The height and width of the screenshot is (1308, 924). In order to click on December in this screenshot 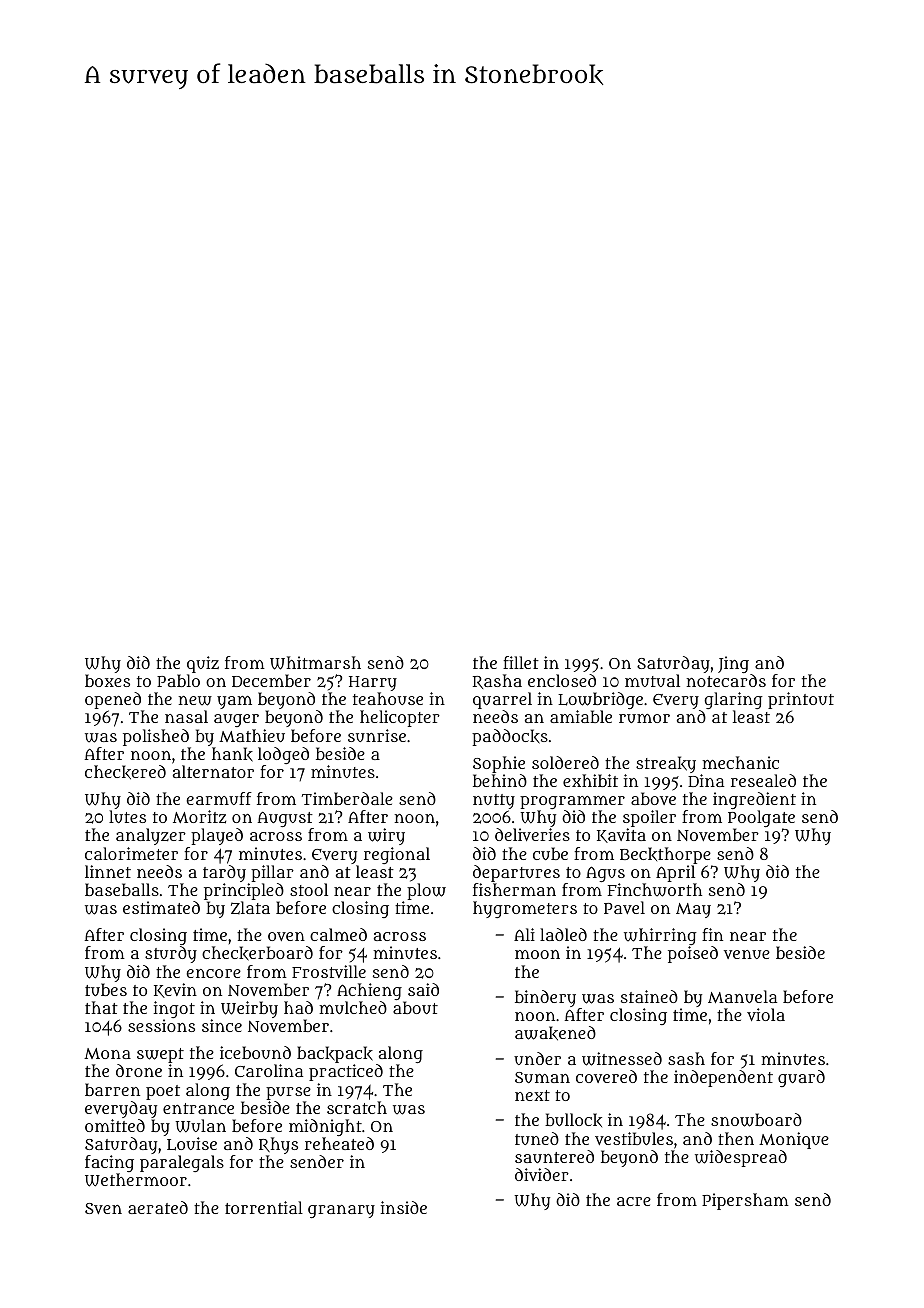, I will do `click(271, 680)`.
